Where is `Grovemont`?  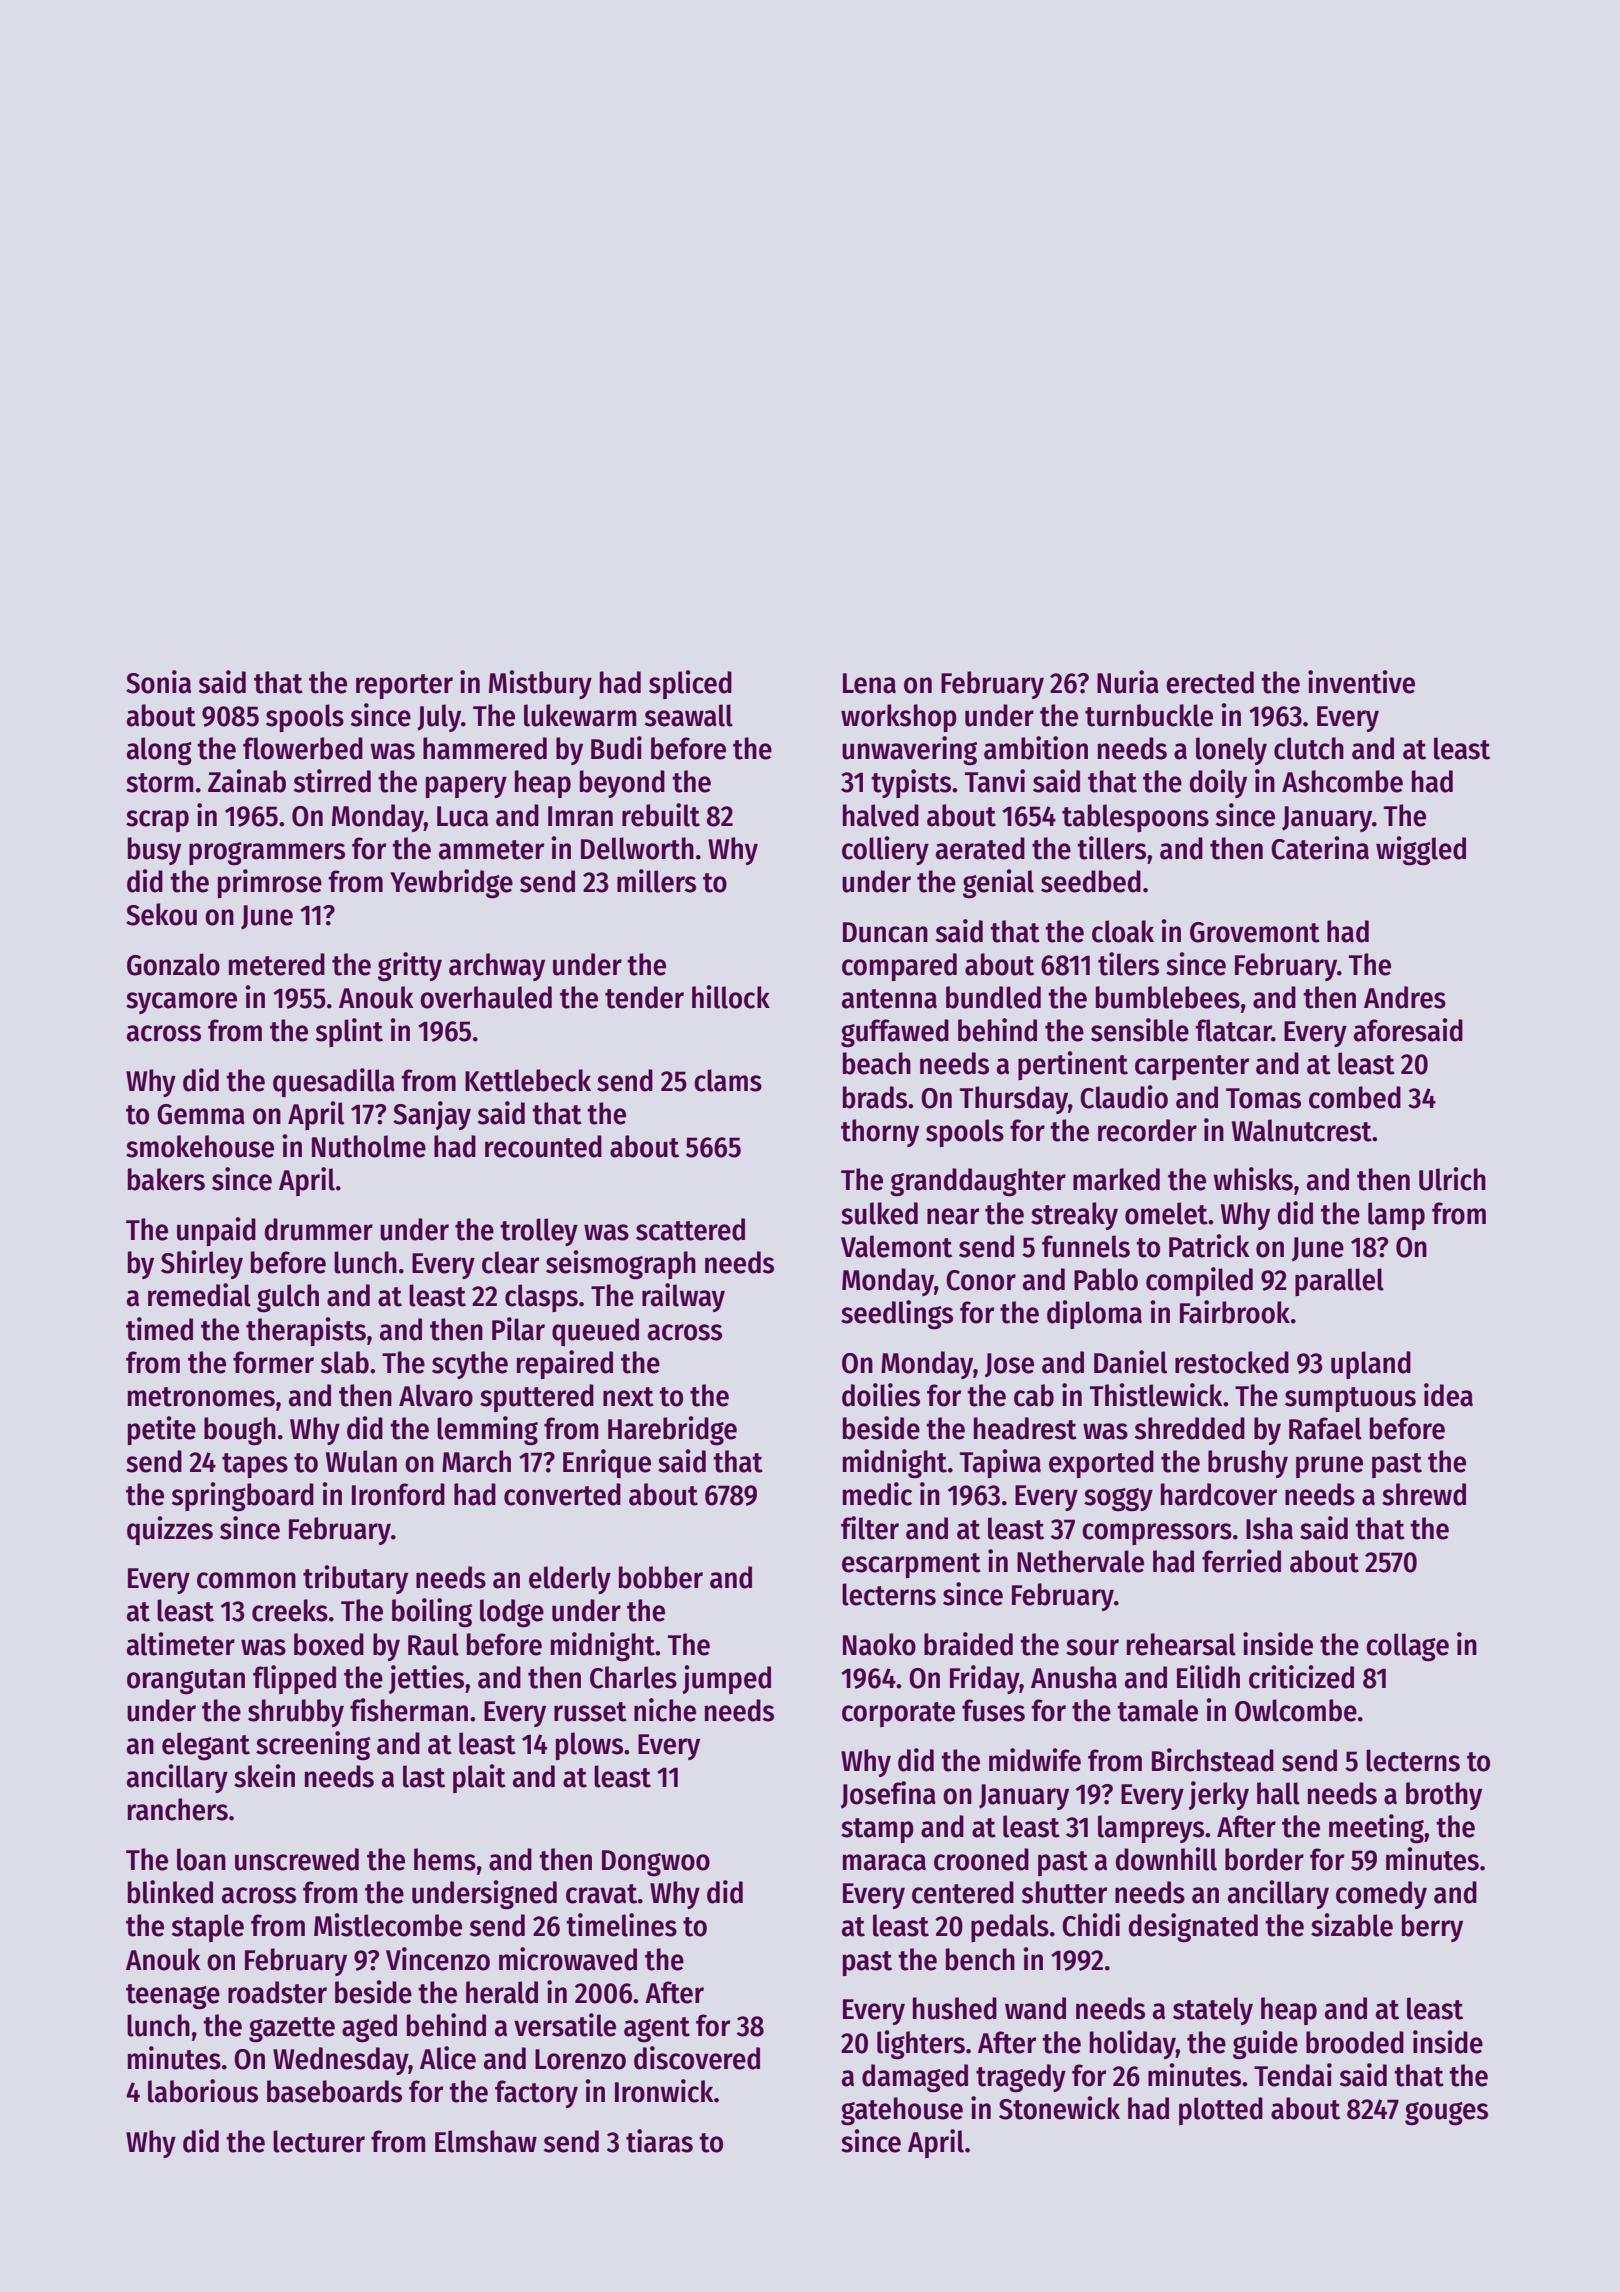 Grovemont is located at coordinates (1255, 932).
